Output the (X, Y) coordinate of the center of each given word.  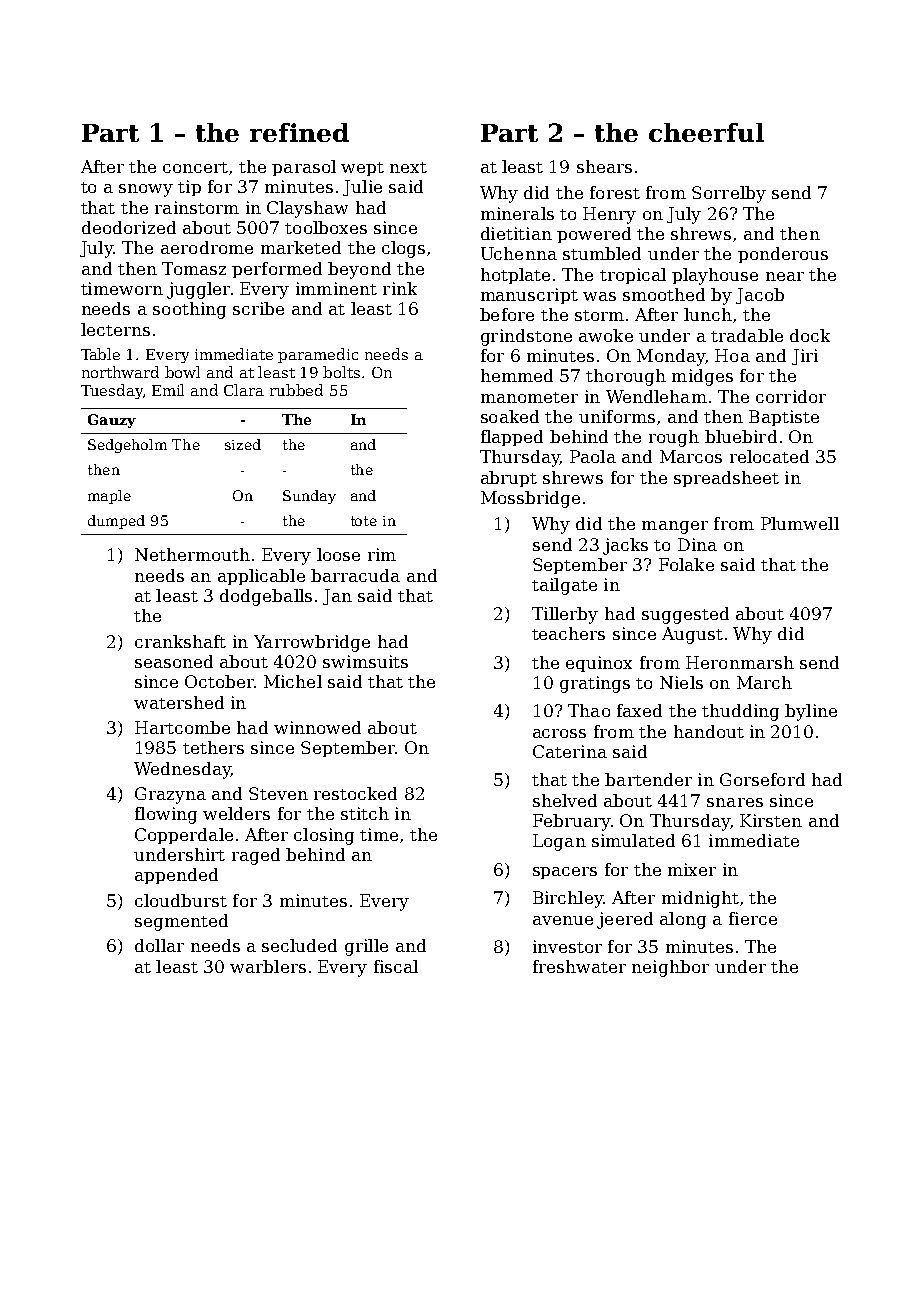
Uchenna (519, 253)
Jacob (760, 296)
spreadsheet (726, 479)
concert (195, 167)
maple (109, 497)
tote (364, 521)
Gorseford (762, 779)
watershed (179, 702)
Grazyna (170, 795)
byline (811, 712)
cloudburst (181, 900)
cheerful (706, 132)
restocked (355, 793)
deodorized (129, 227)
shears (604, 166)
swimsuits (365, 661)
